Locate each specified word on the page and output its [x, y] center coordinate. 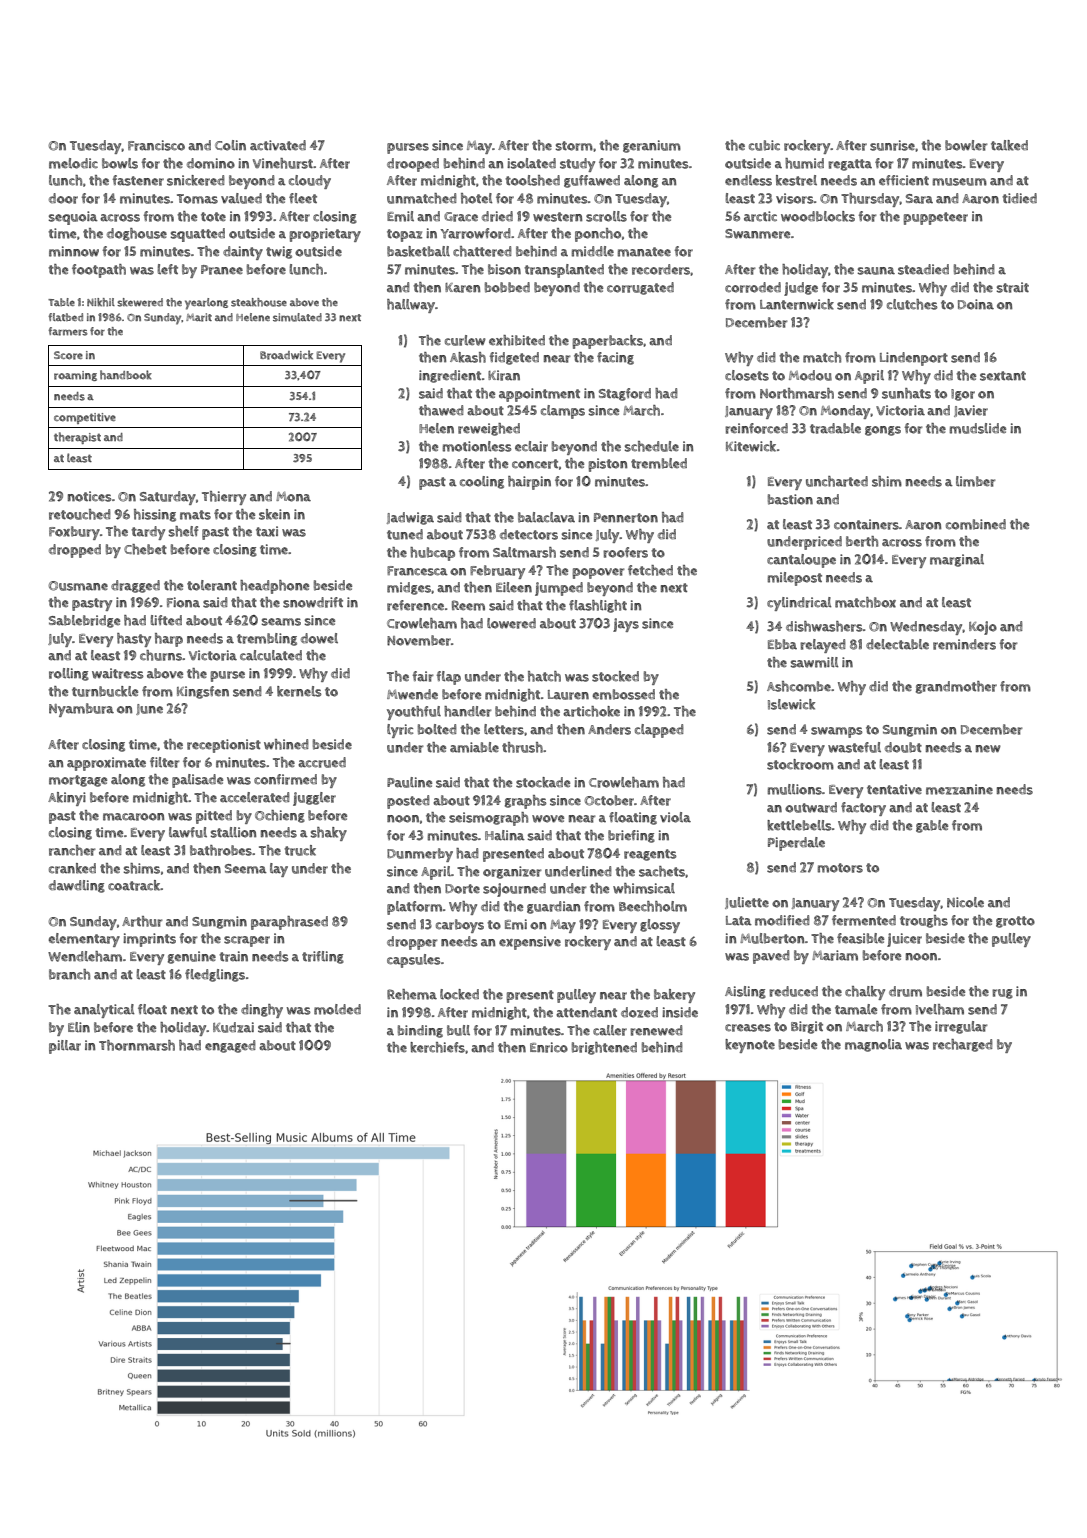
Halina [505, 835]
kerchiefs [437, 1047]
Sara [919, 199]
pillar [65, 1047]
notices [90, 496]
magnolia [873, 1045]
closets [747, 375]
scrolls [606, 216]
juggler [314, 799]
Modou [810, 375]
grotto [1015, 922]
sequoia [73, 218]
